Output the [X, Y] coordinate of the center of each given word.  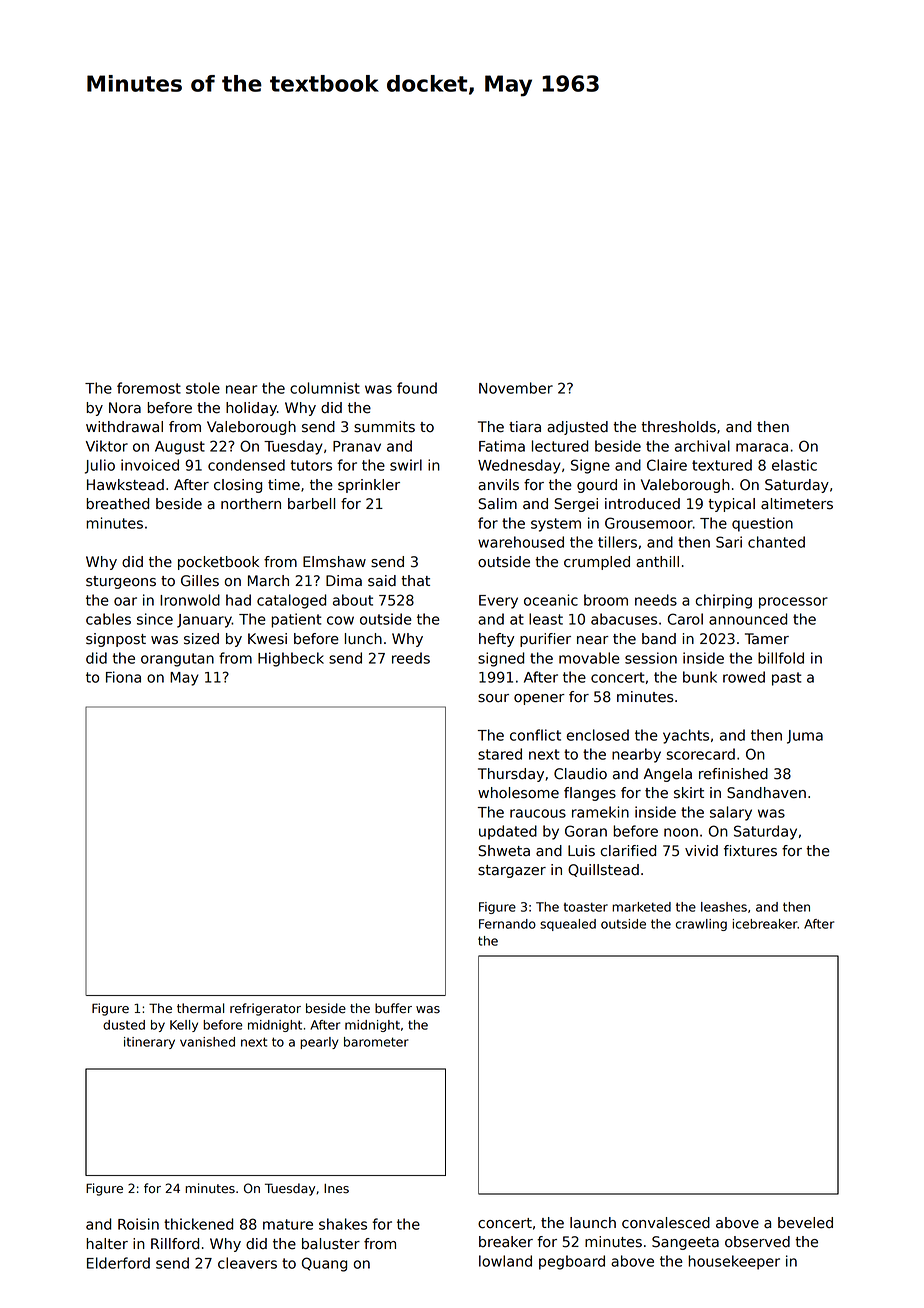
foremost [149, 388]
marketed [641, 907]
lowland [505, 1261]
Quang [324, 1264]
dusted [124, 1025]
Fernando [507, 924]
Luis [581, 851]
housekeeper [734, 1262]
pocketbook [218, 563]
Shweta [504, 851]
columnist [325, 388]
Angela [668, 775]
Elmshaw [334, 562]
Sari [729, 542]
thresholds [678, 427]
